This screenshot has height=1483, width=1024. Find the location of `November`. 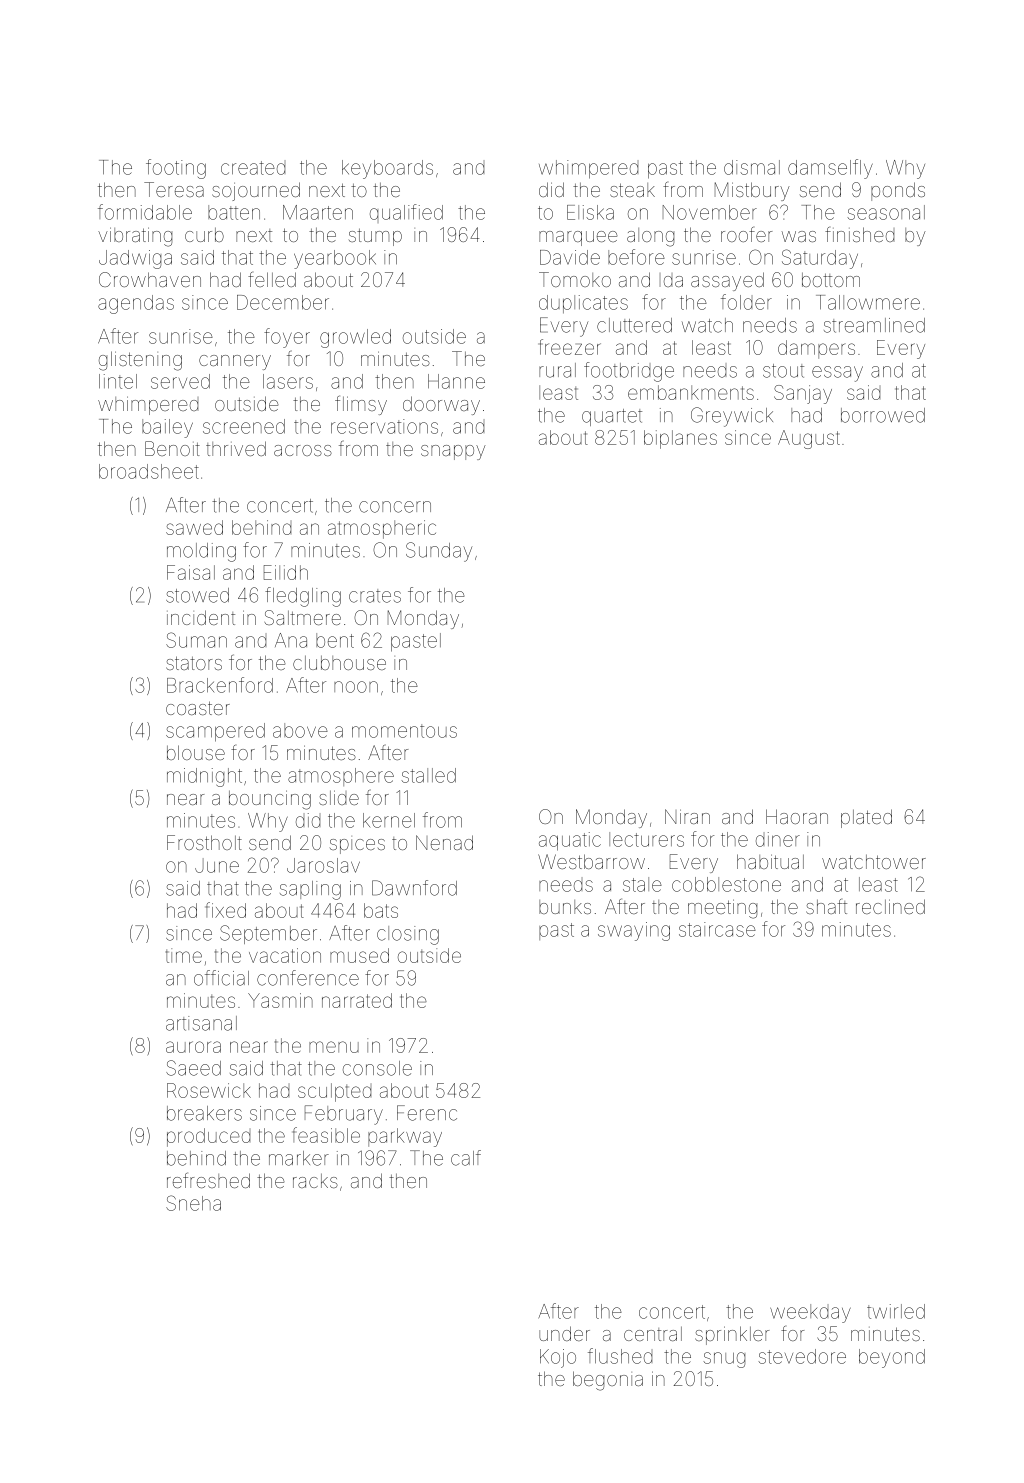

November is located at coordinates (710, 212).
